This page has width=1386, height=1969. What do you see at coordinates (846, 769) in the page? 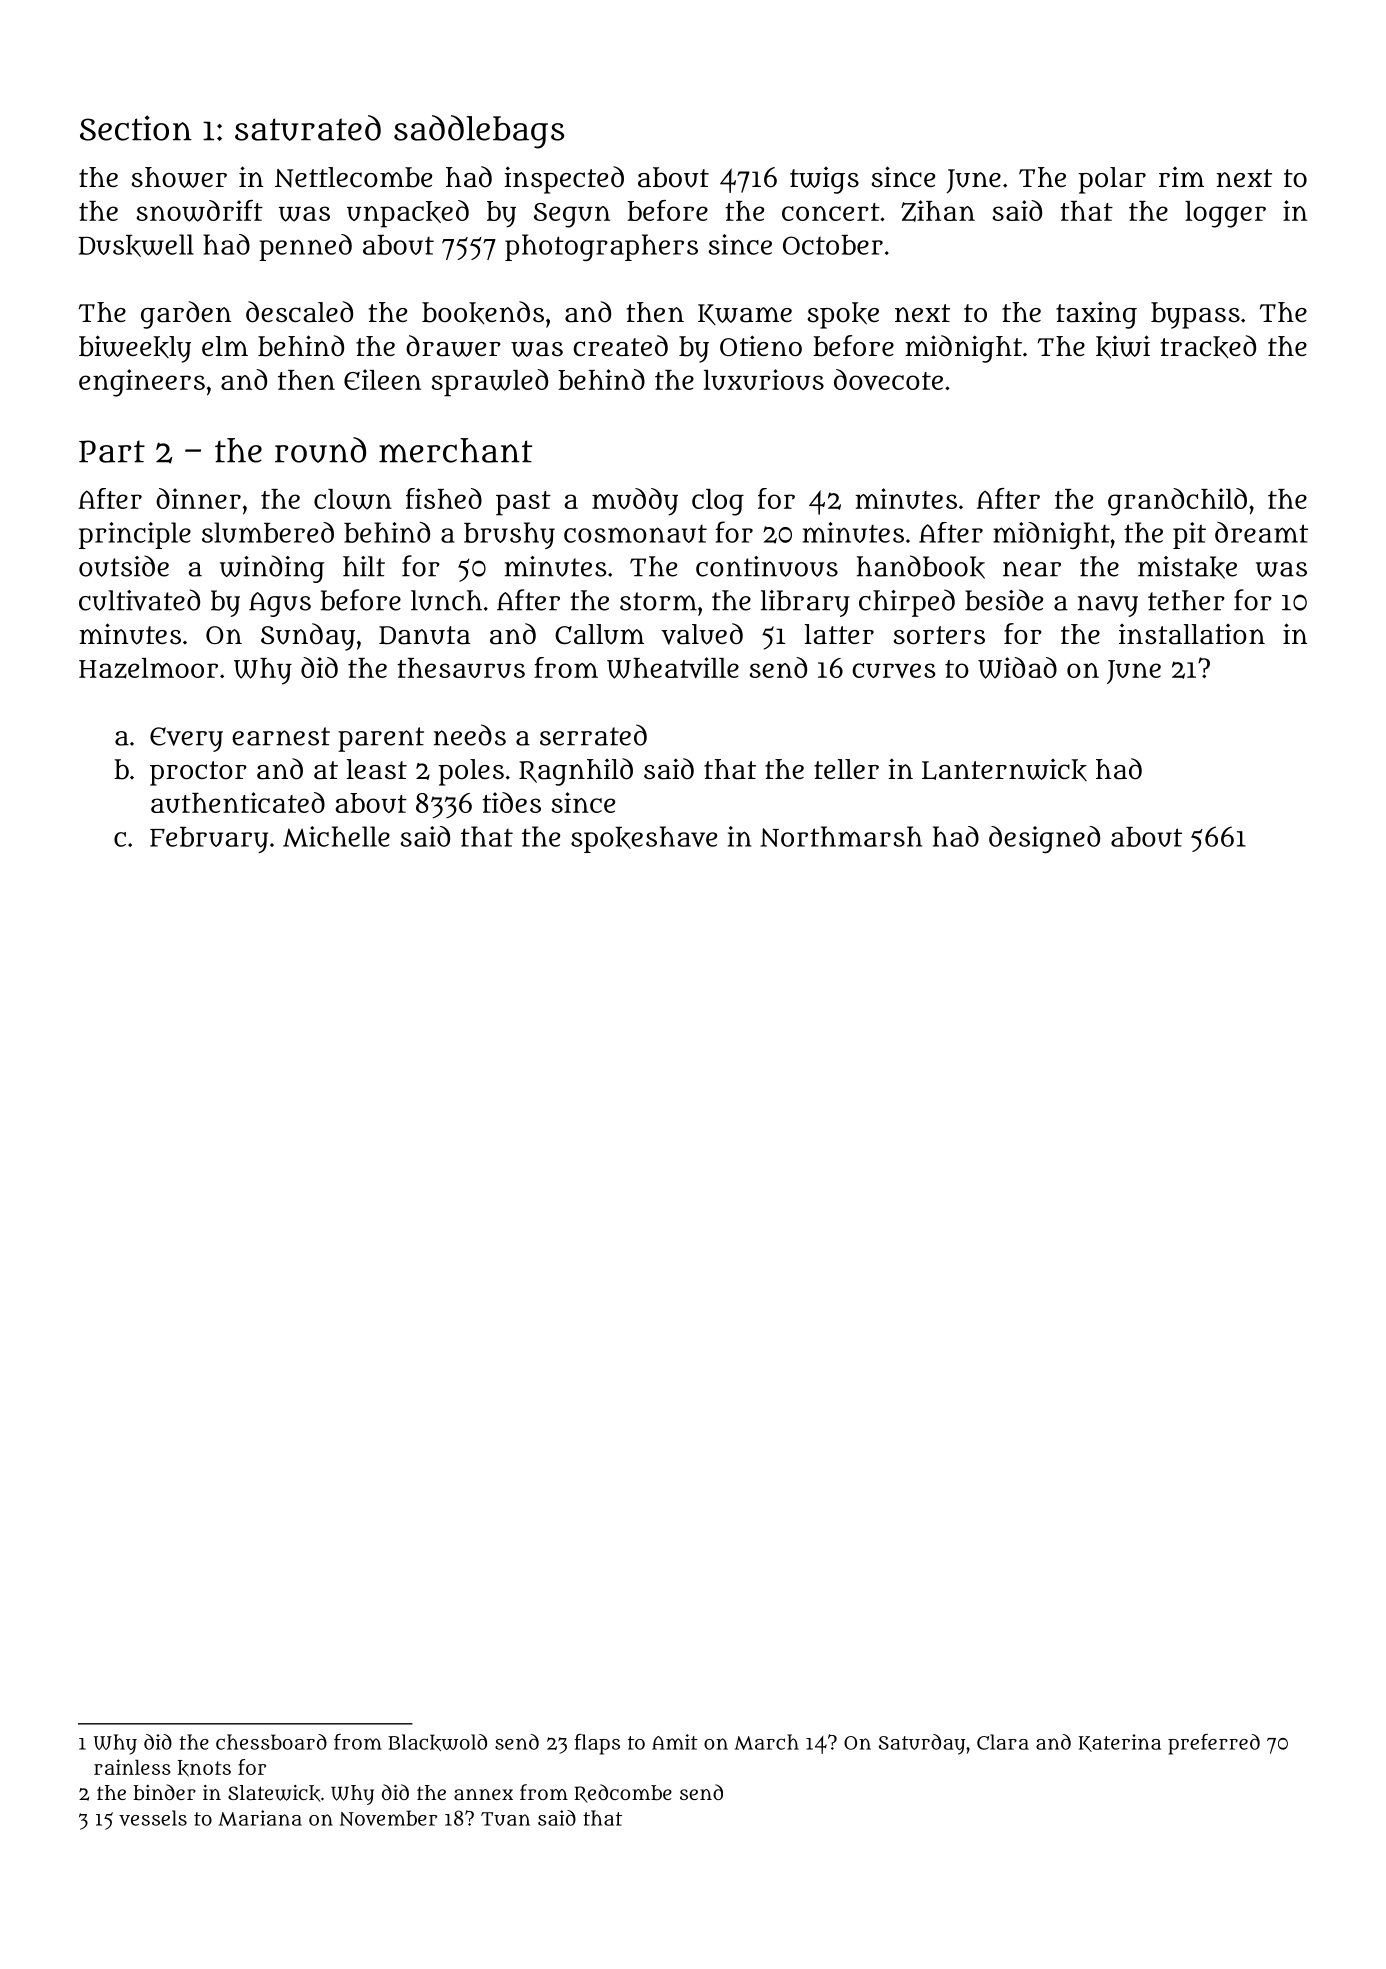
I see `teller` at bounding box center [846, 769].
